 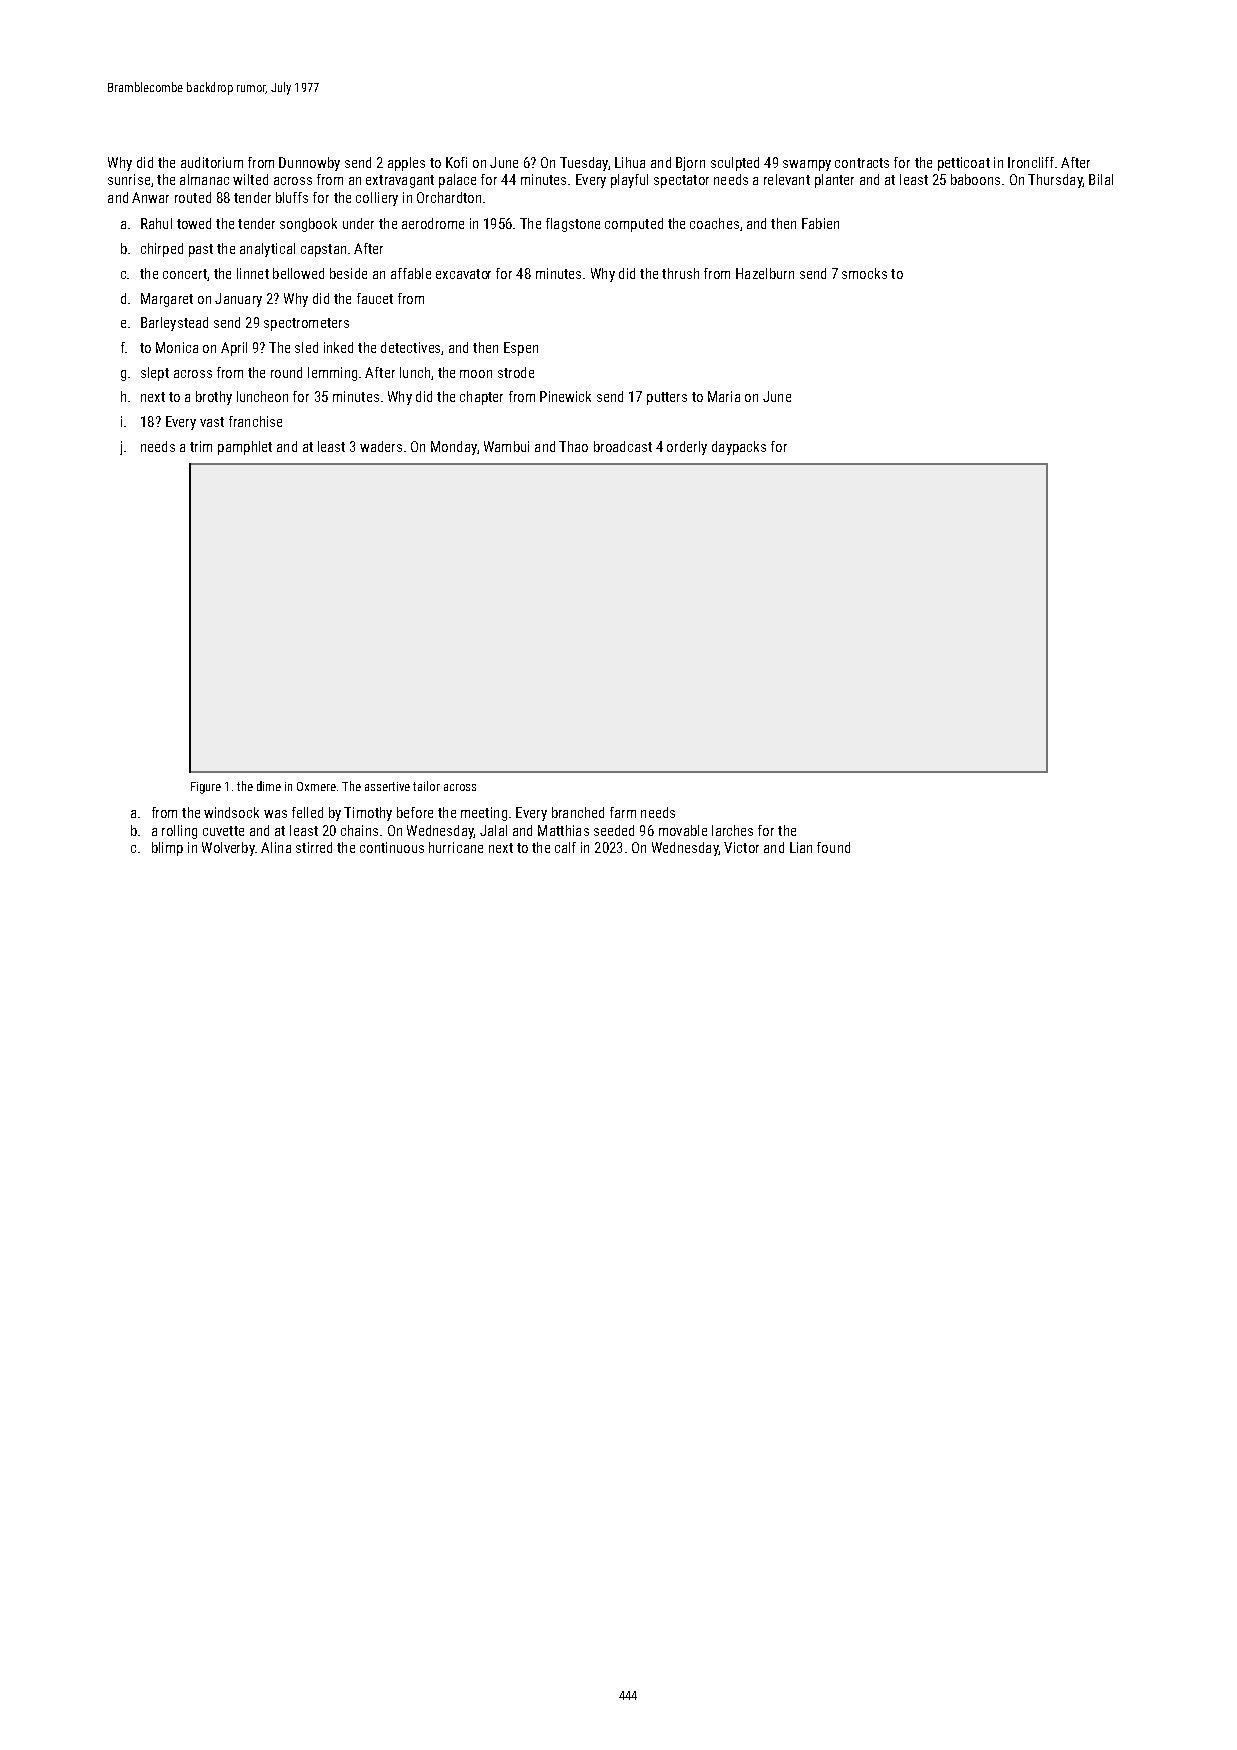 I want to click on daypacks, so click(x=739, y=448).
